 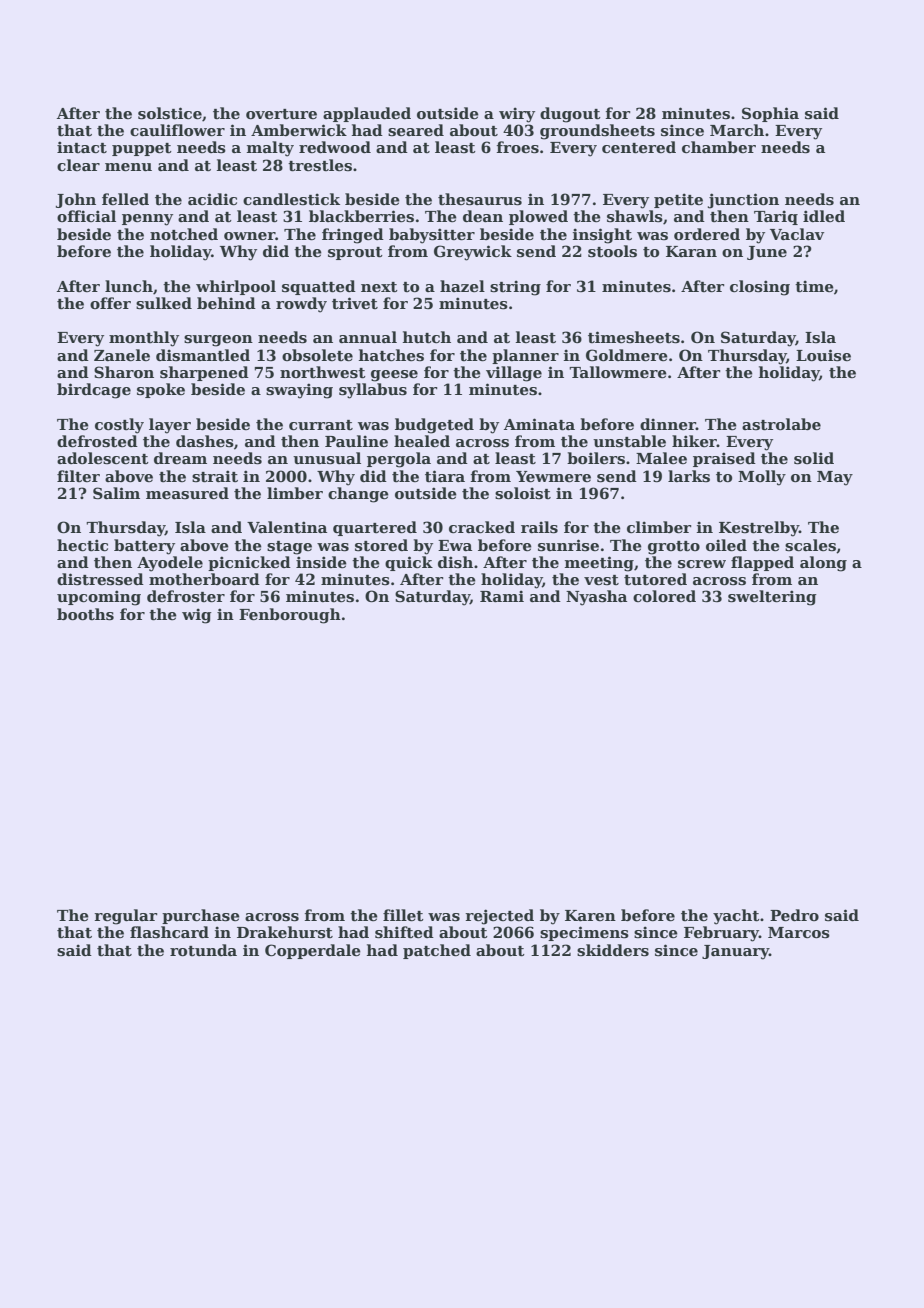 What do you see at coordinates (613, 950) in the page?
I see `skidders` at bounding box center [613, 950].
